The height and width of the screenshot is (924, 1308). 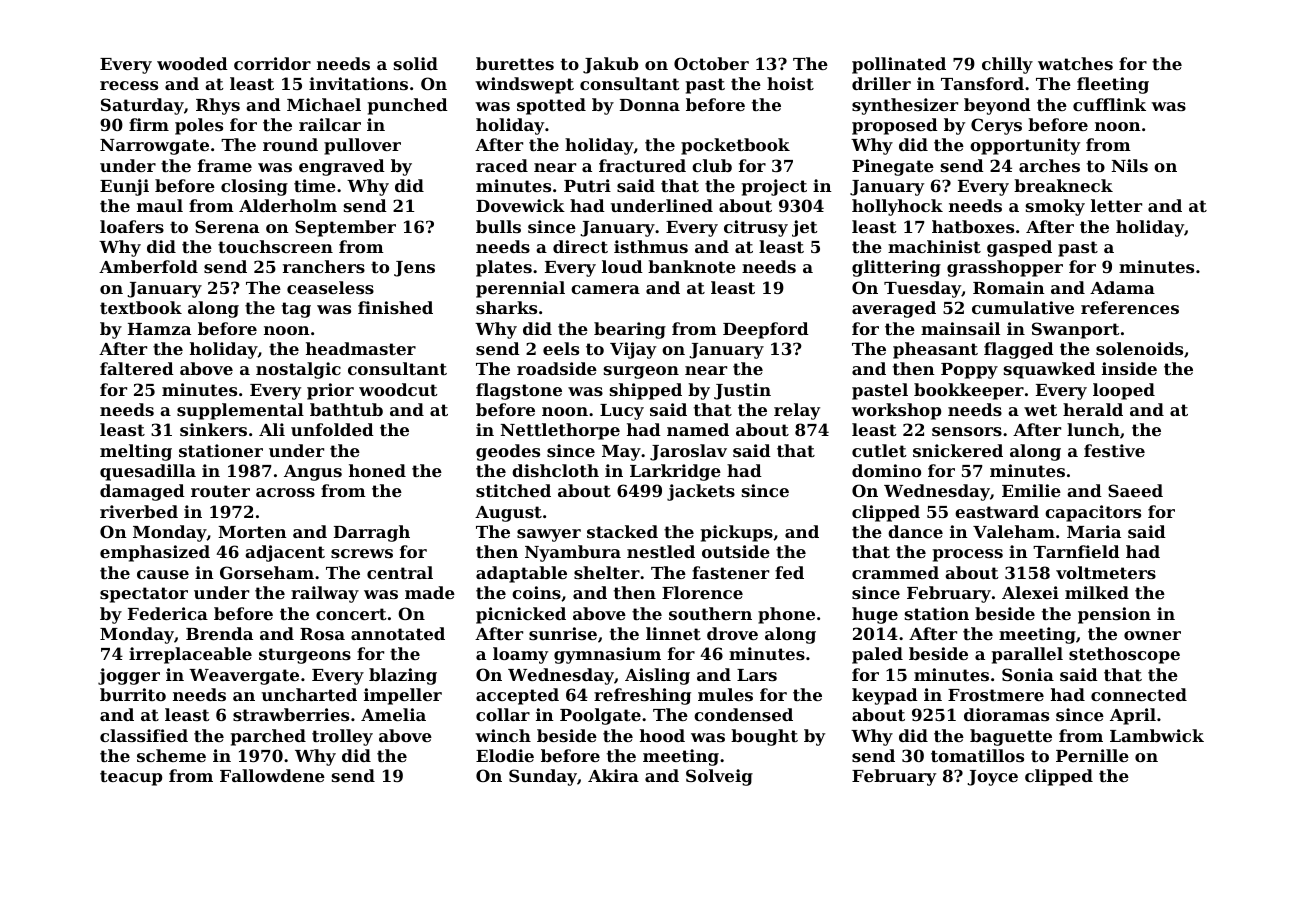 What do you see at coordinates (1106, 572) in the screenshot?
I see `voltmeters` at bounding box center [1106, 572].
